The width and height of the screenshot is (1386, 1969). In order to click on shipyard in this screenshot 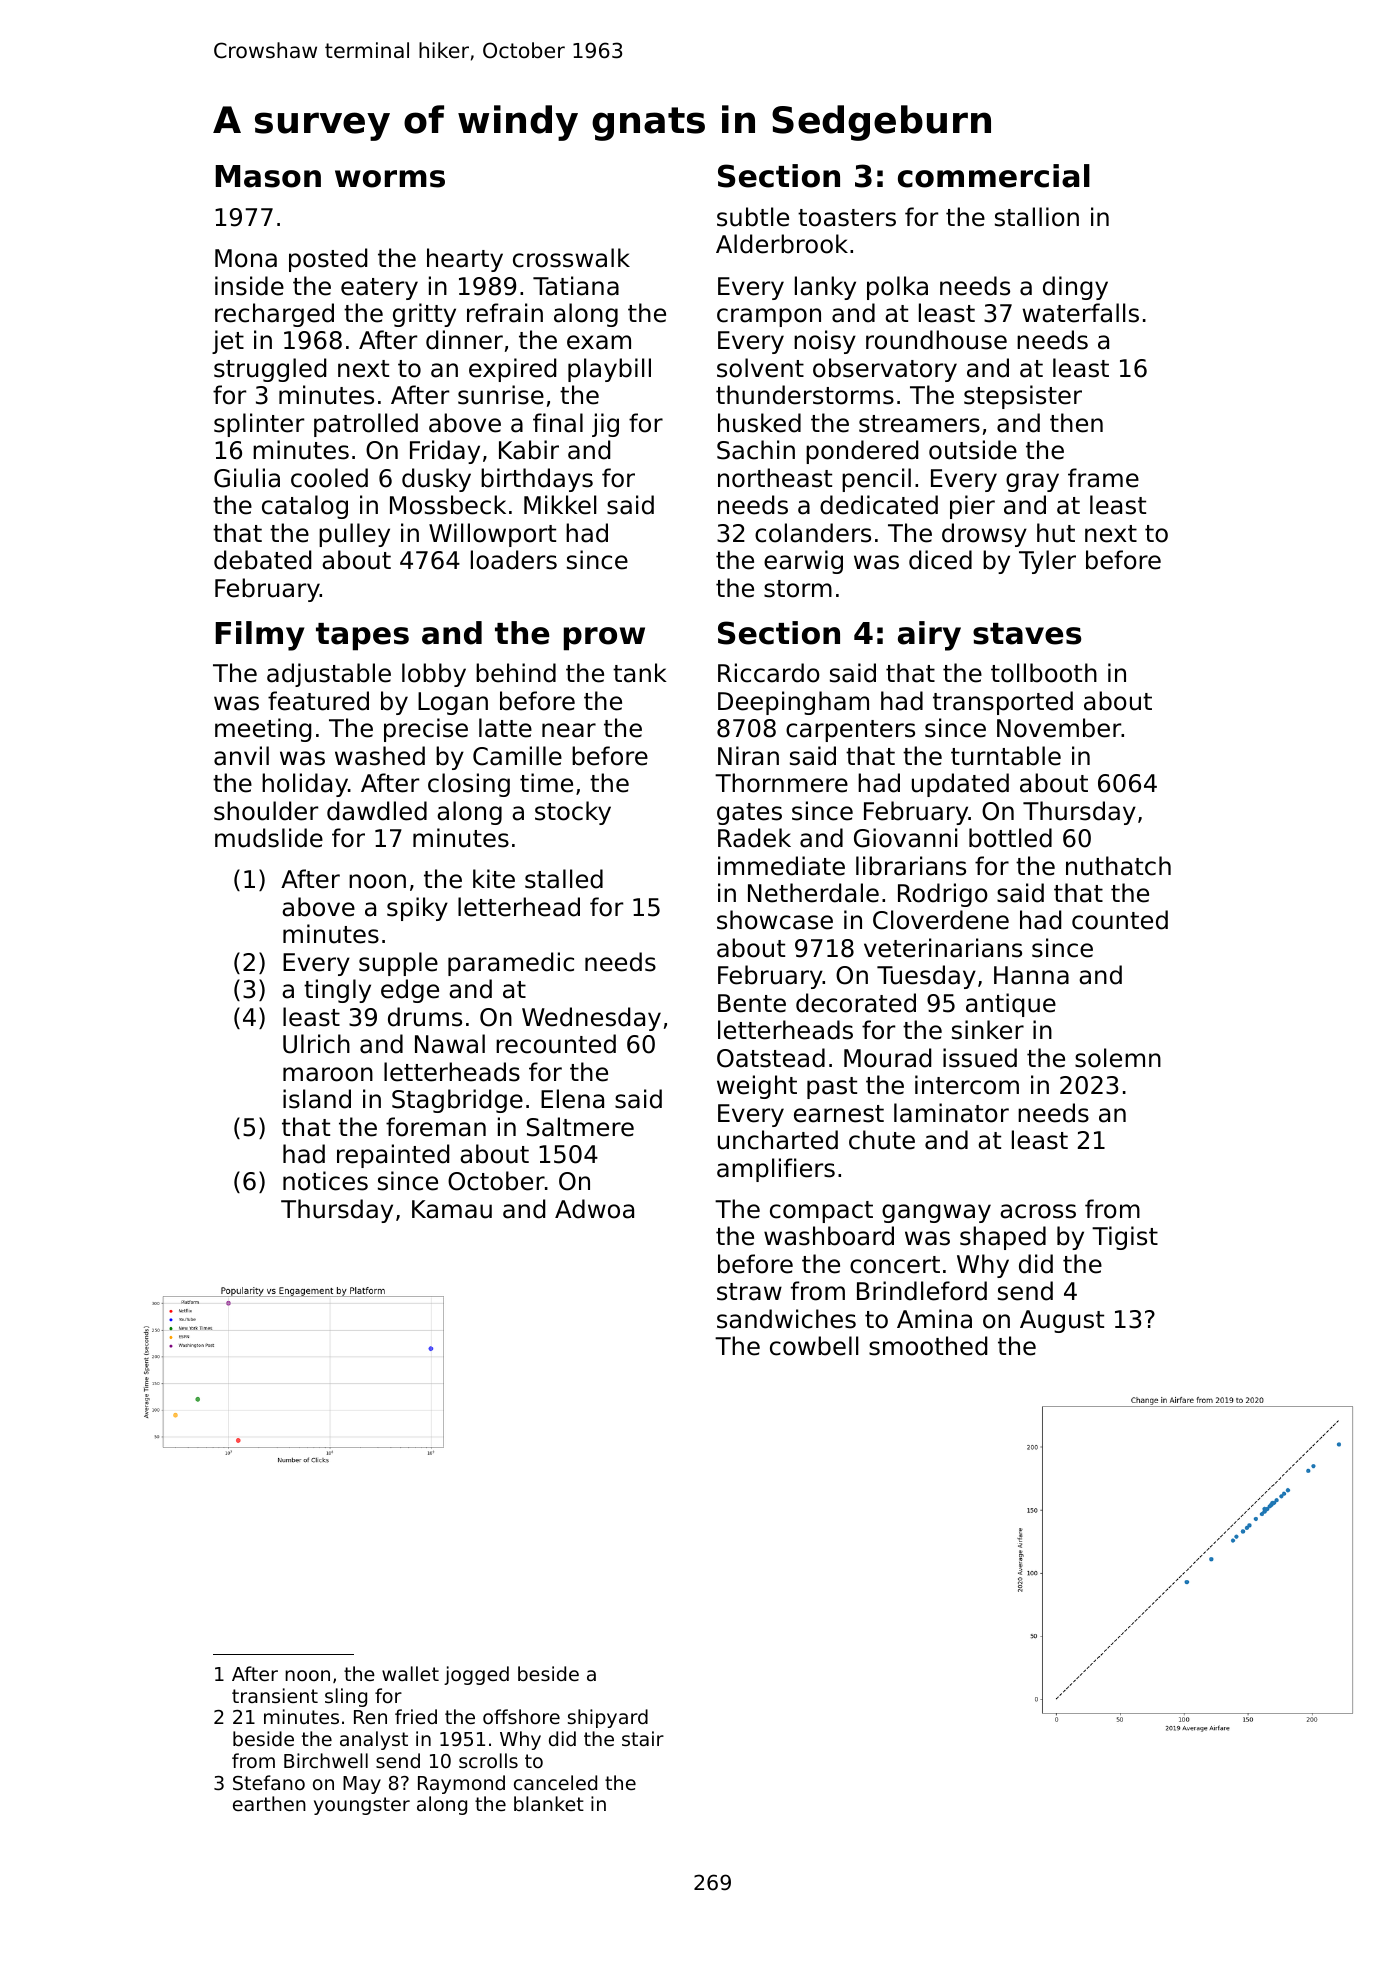, I will do `click(608, 1718)`.
